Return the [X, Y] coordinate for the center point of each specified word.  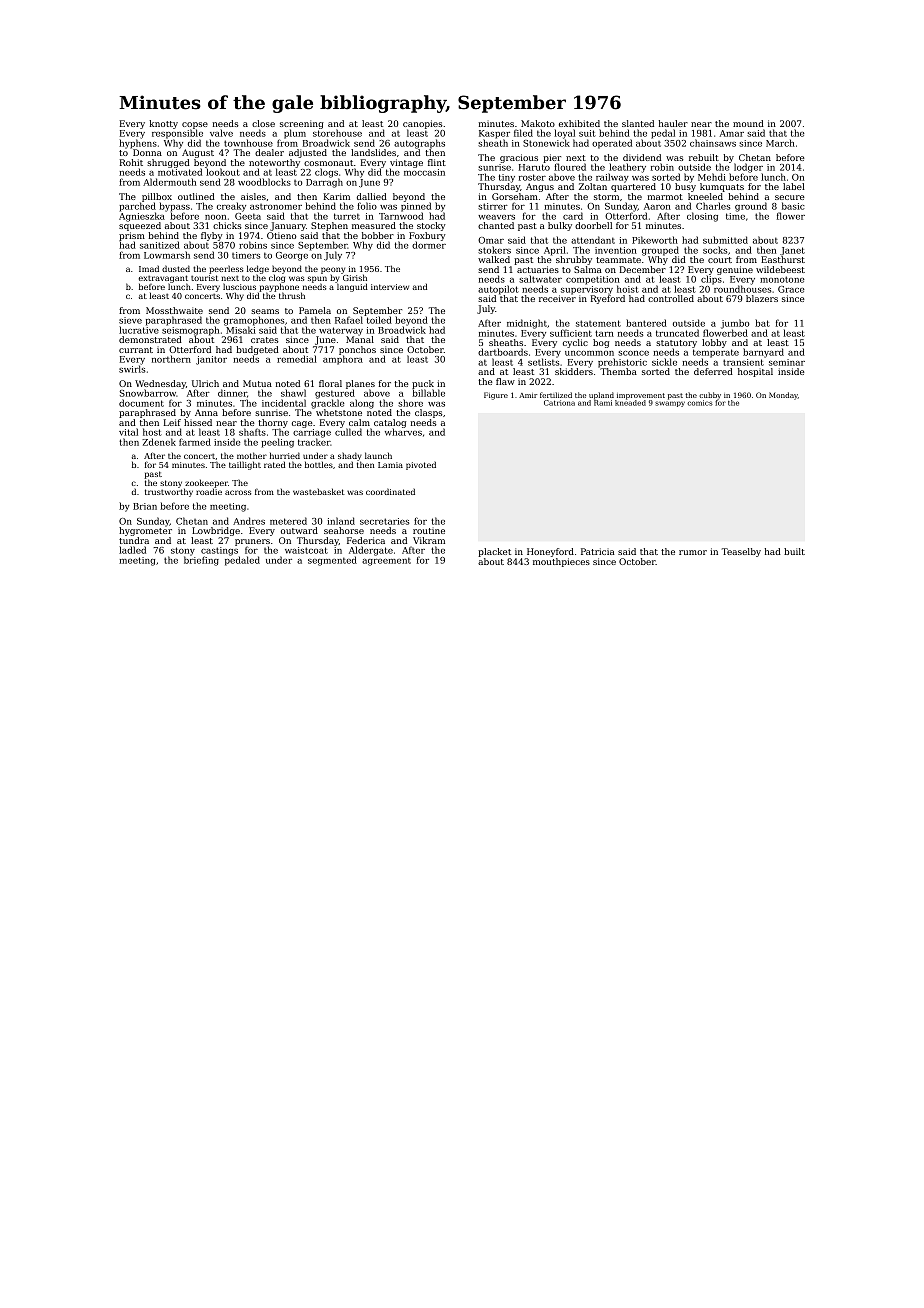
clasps [429, 413]
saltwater [540, 279]
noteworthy [274, 163]
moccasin [424, 172]
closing [702, 217]
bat [762, 323]
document [141, 403]
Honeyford [550, 552]
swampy [670, 404]
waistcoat [306, 550]
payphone [279, 287]
